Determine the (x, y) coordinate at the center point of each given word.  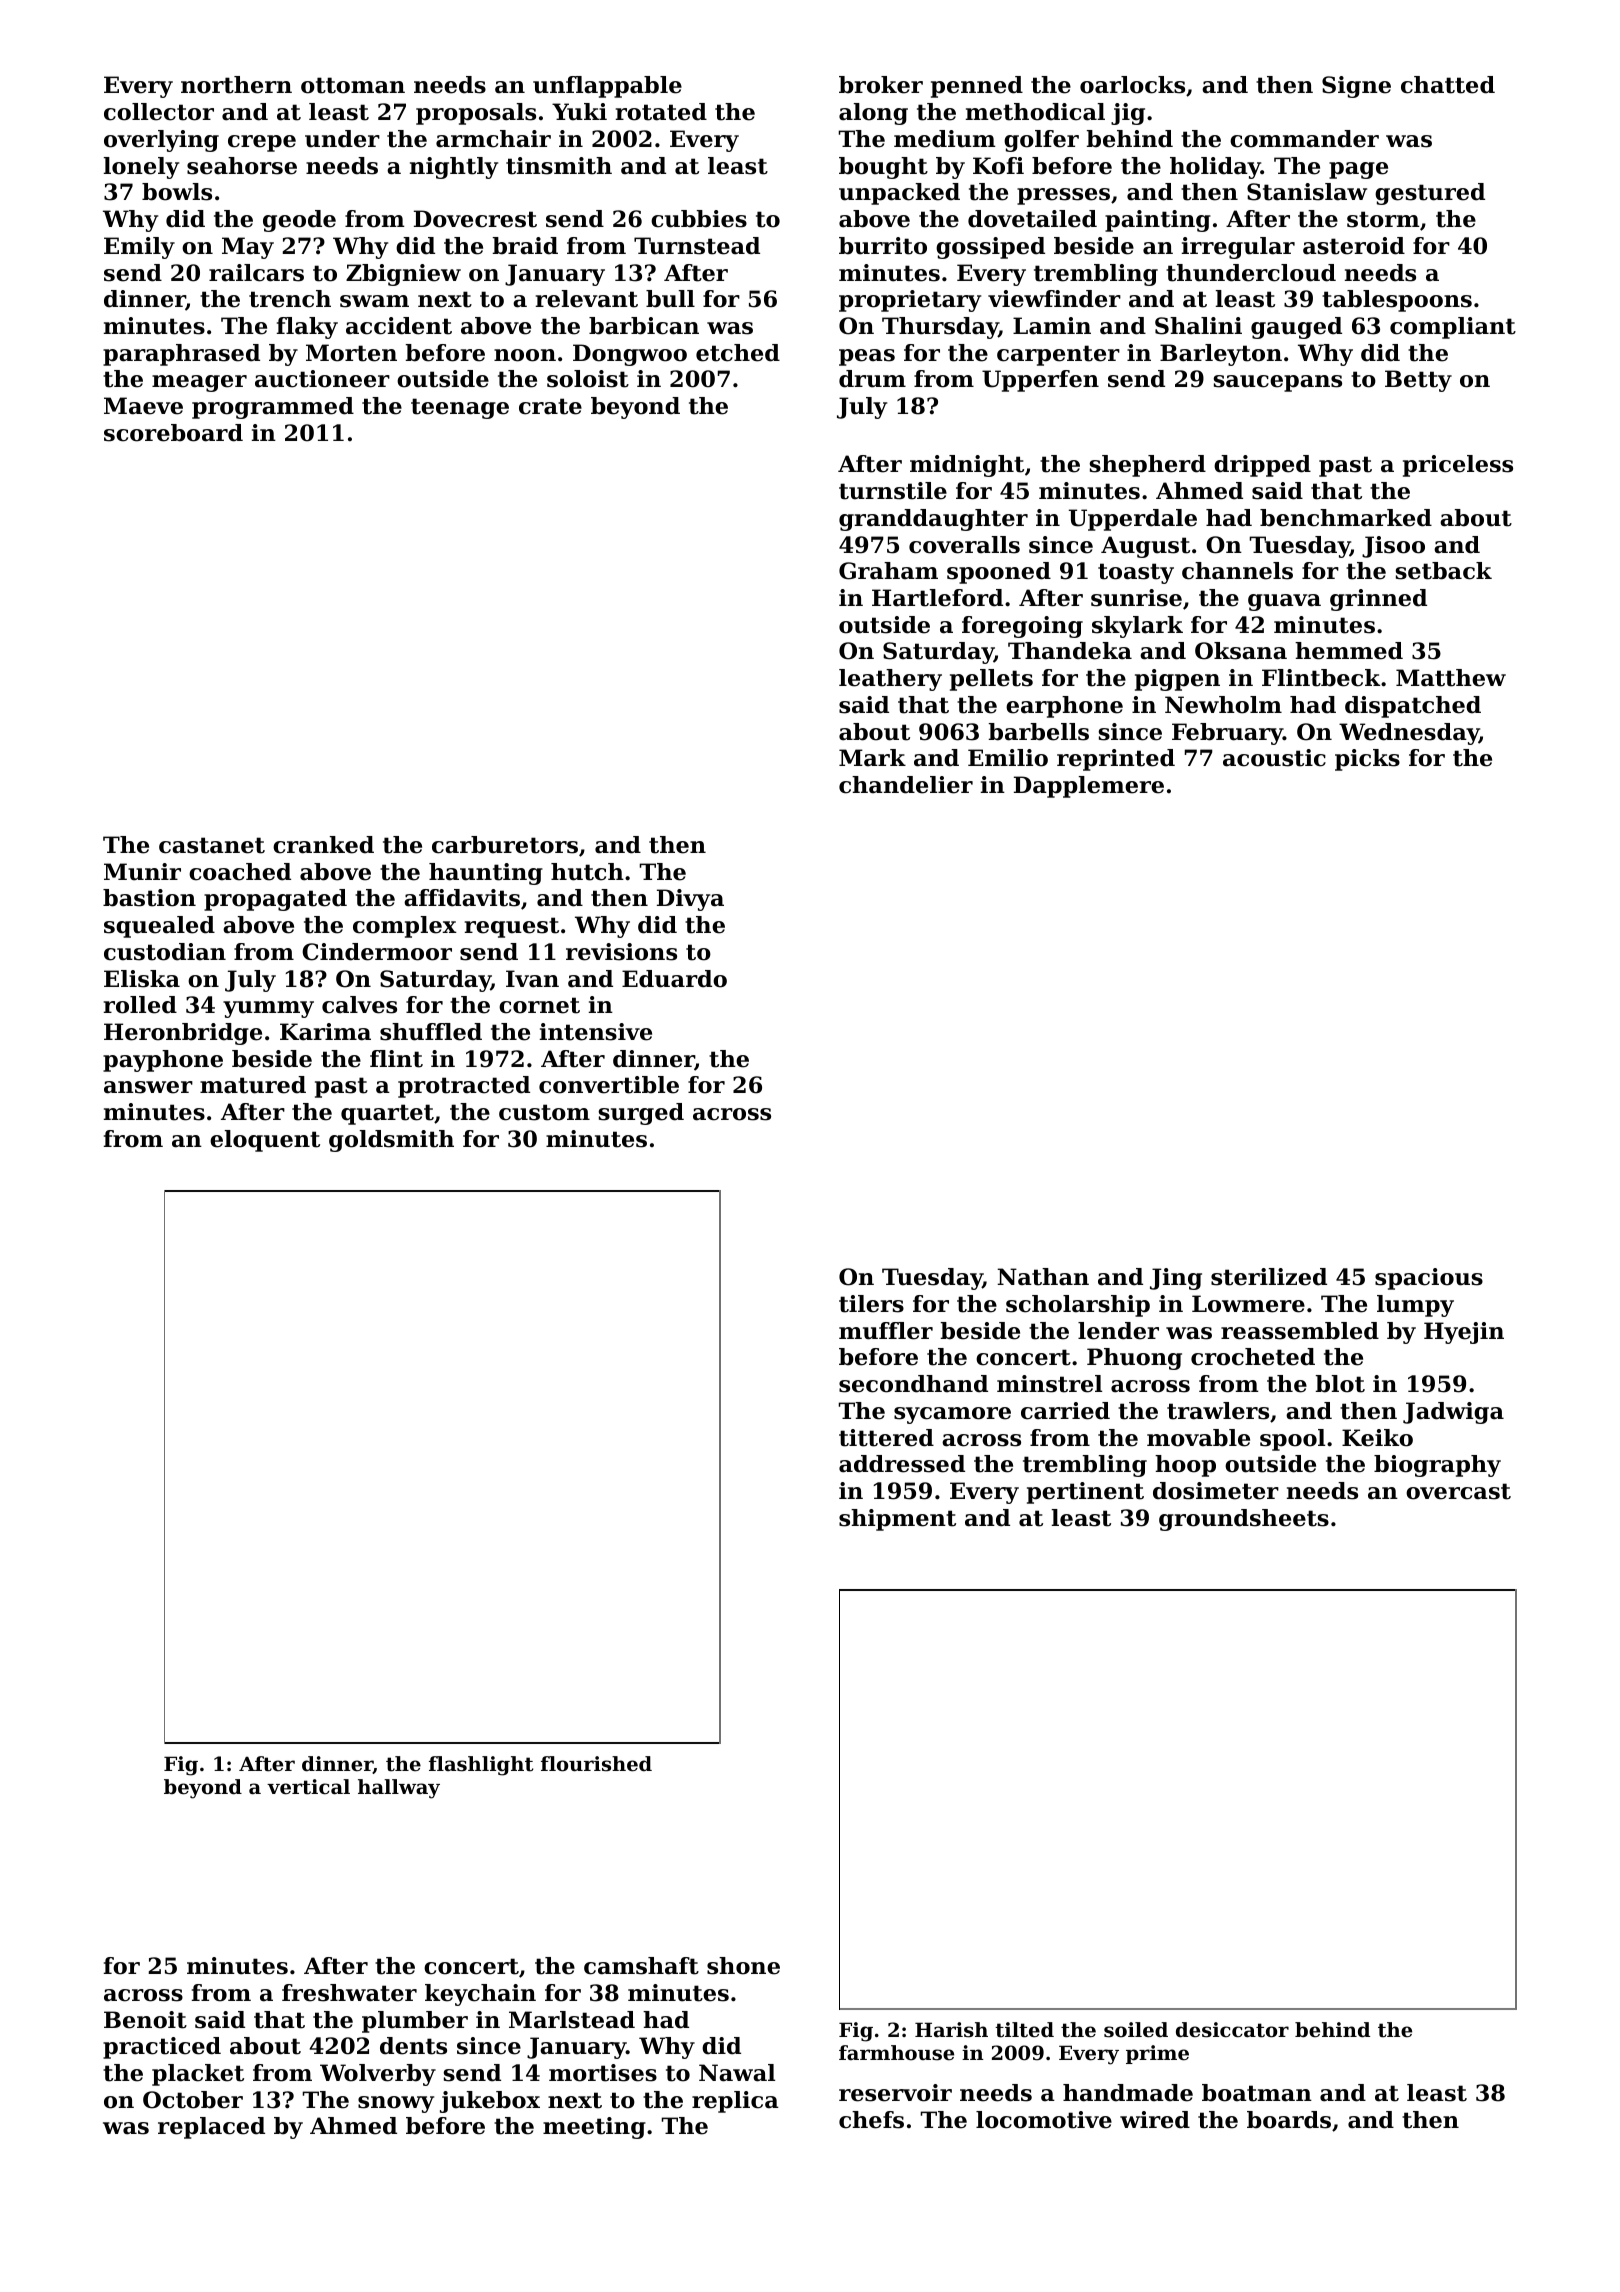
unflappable (607, 87)
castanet (212, 845)
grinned (1378, 600)
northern (236, 85)
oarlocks (1132, 85)
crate (550, 406)
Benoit (145, 2020)
